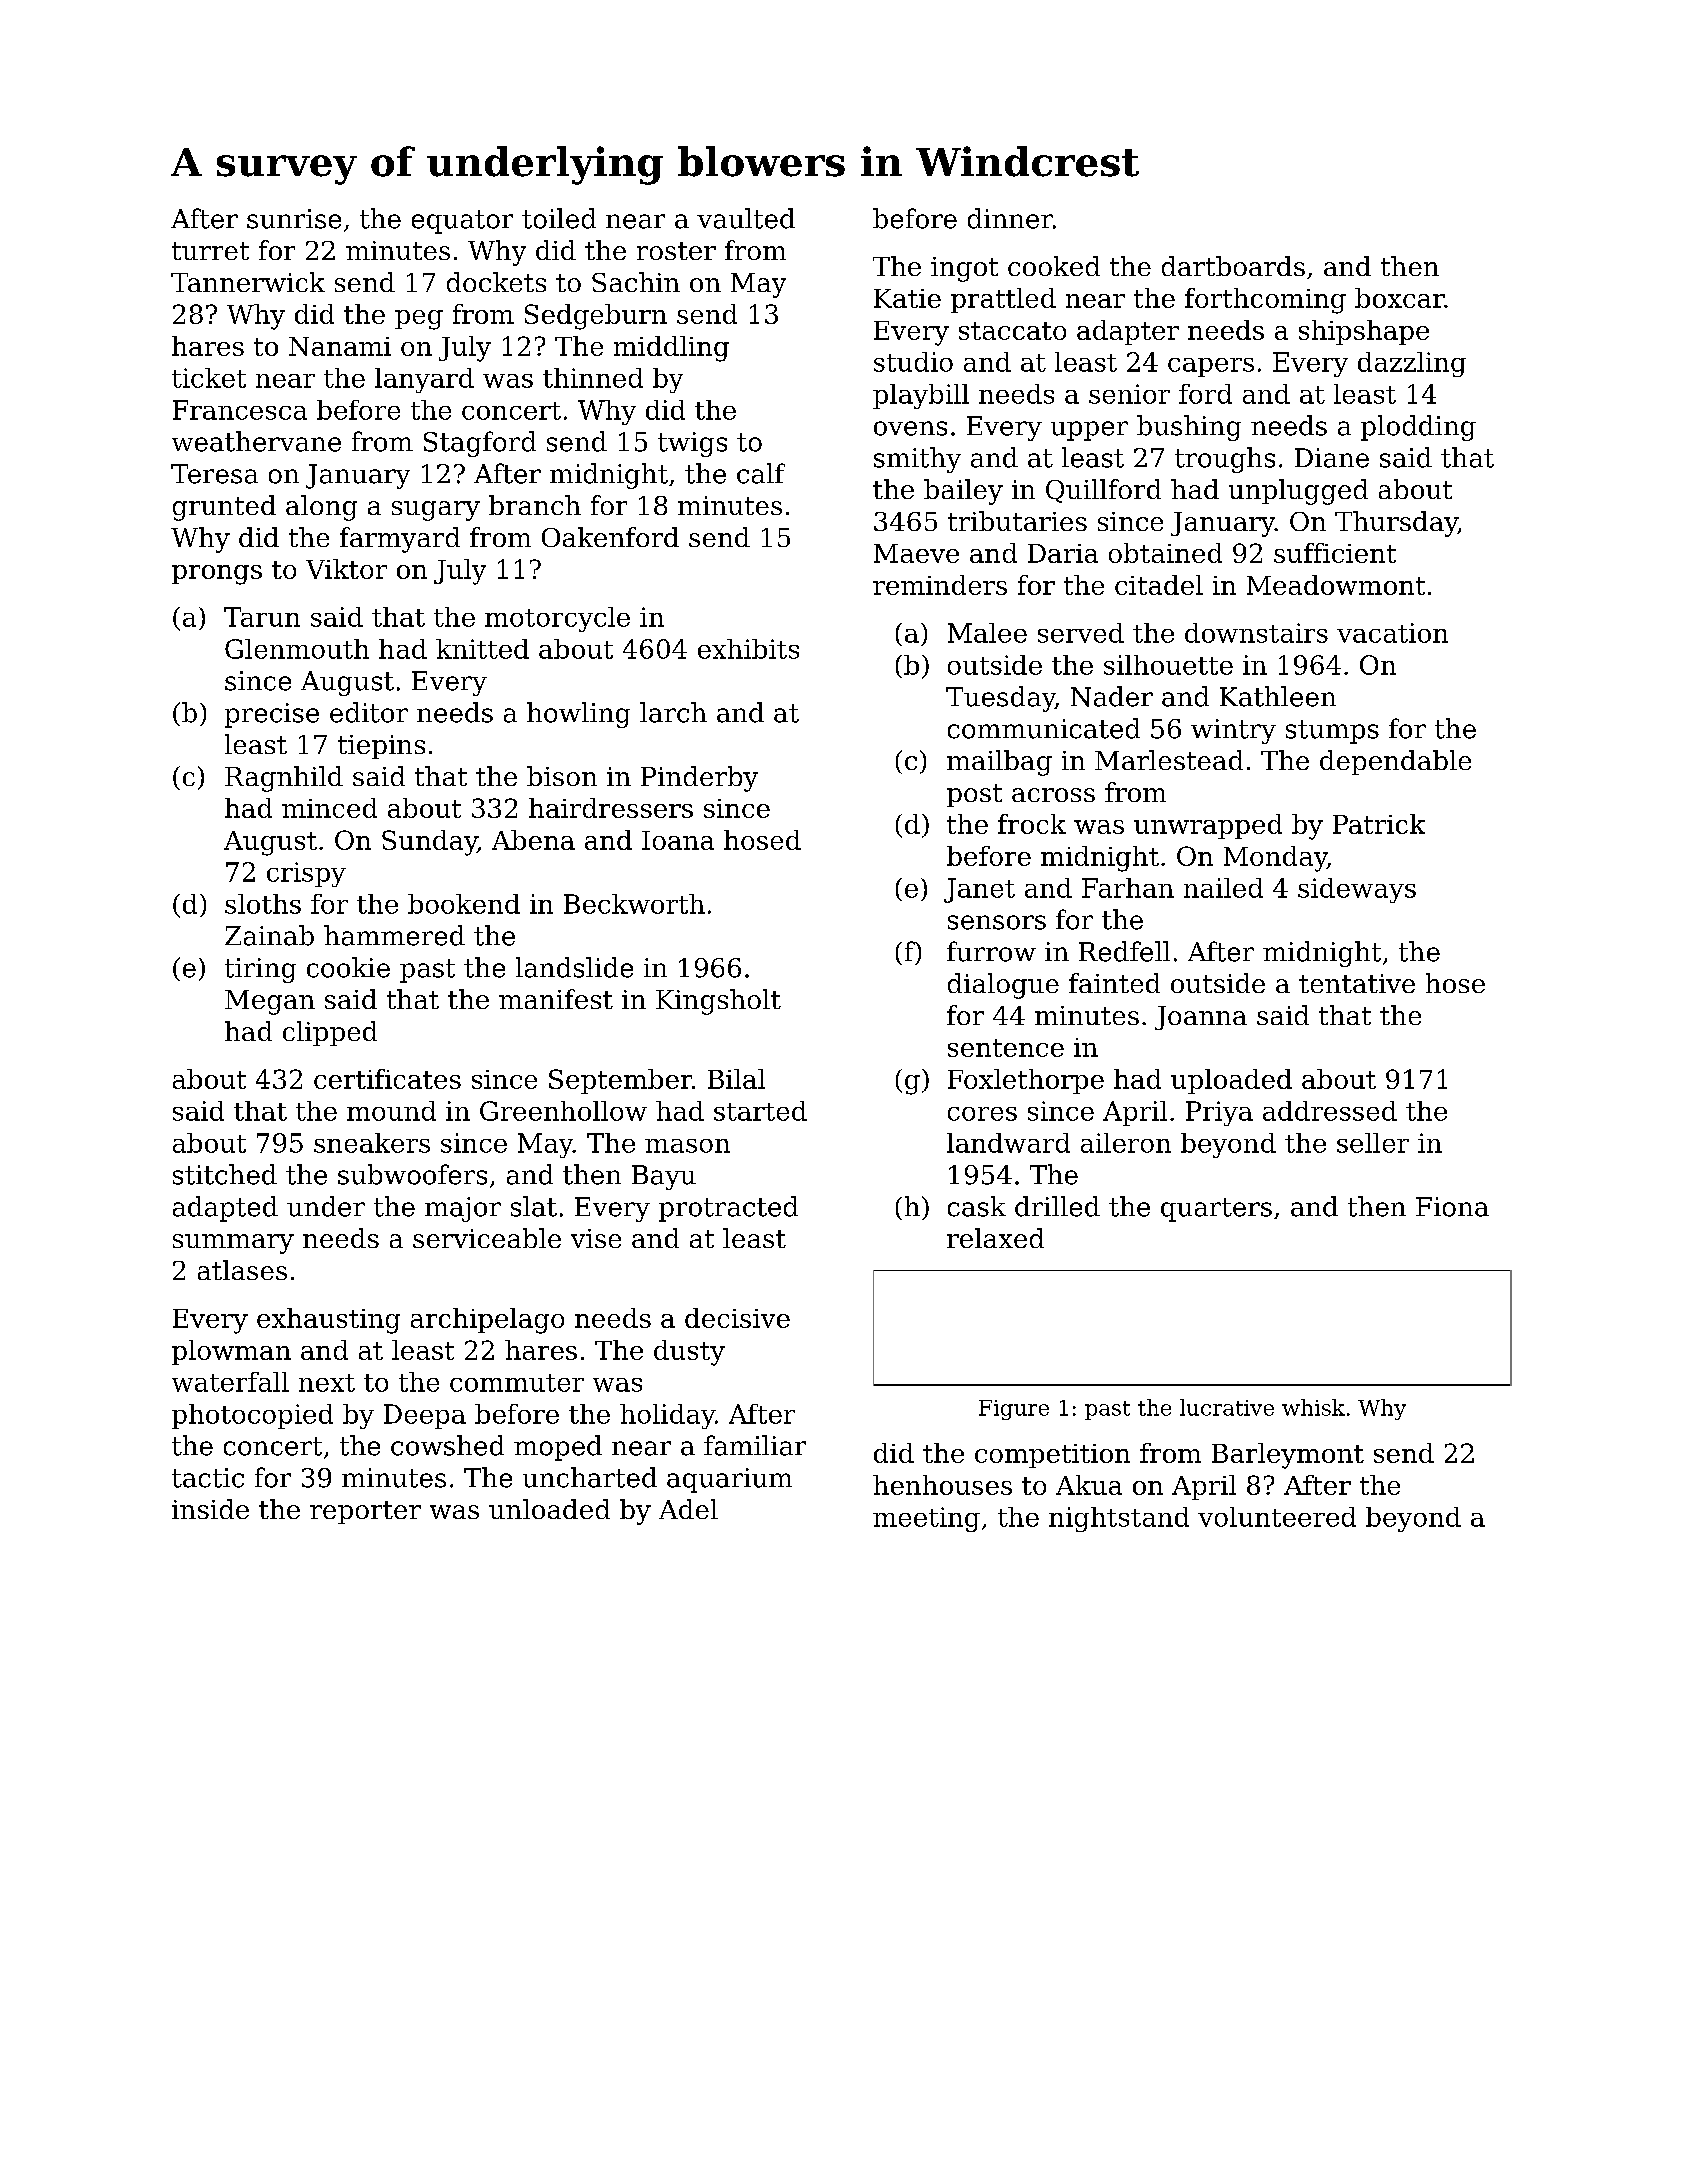 Image resolution: width=1683 pixels, height=2178 pixels. Describe the element at coordinates (1418, 428) in the page. I see `plodding` at that location.
